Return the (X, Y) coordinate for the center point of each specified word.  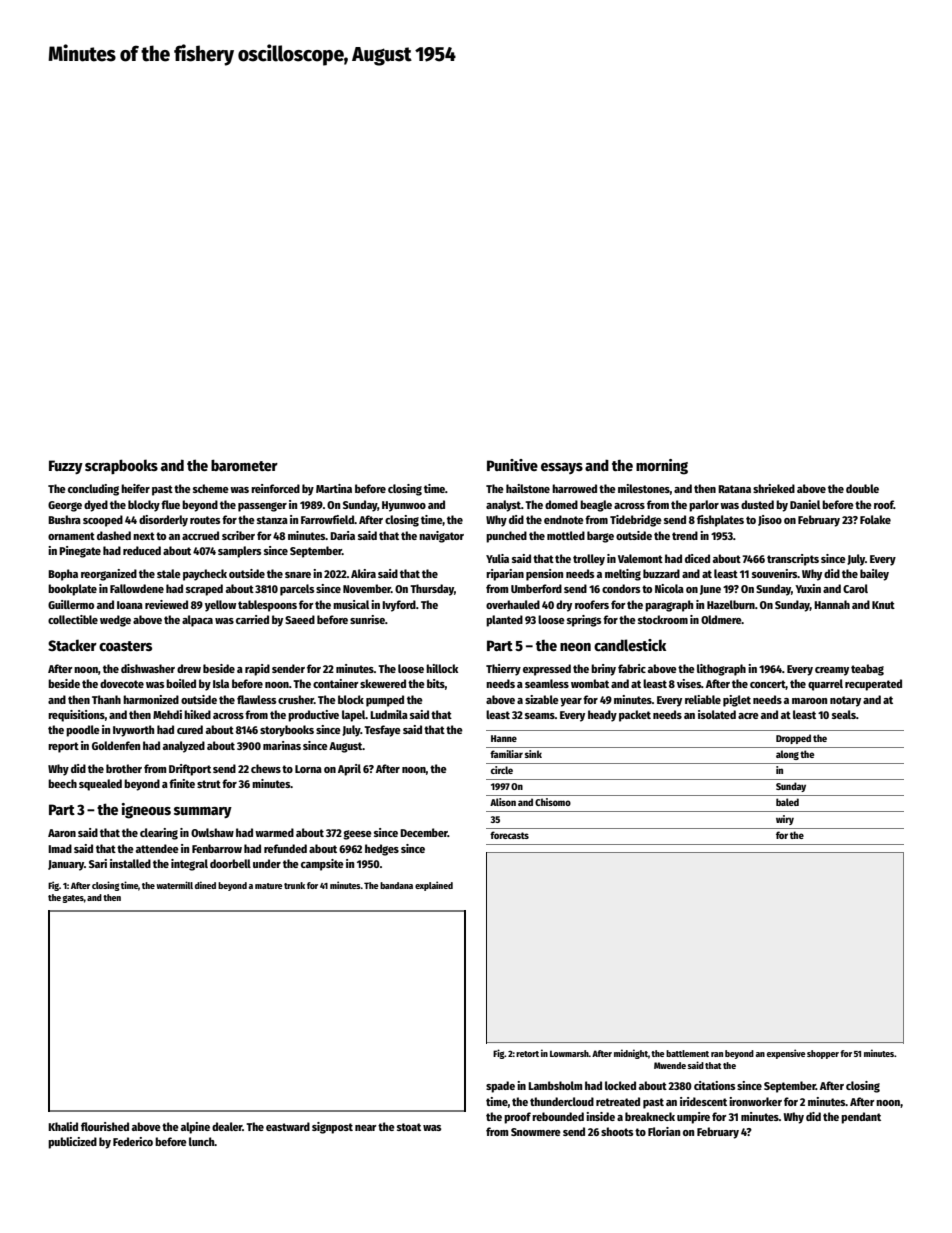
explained (434, 886)
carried (252, 619)
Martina (334, 488)
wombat (590, 683)
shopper (823, 1054)
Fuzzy (66, 467)
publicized (72, 1143)
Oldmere (721, 619)
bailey (874, 575)
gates (73, 899)
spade (500, 1087)
